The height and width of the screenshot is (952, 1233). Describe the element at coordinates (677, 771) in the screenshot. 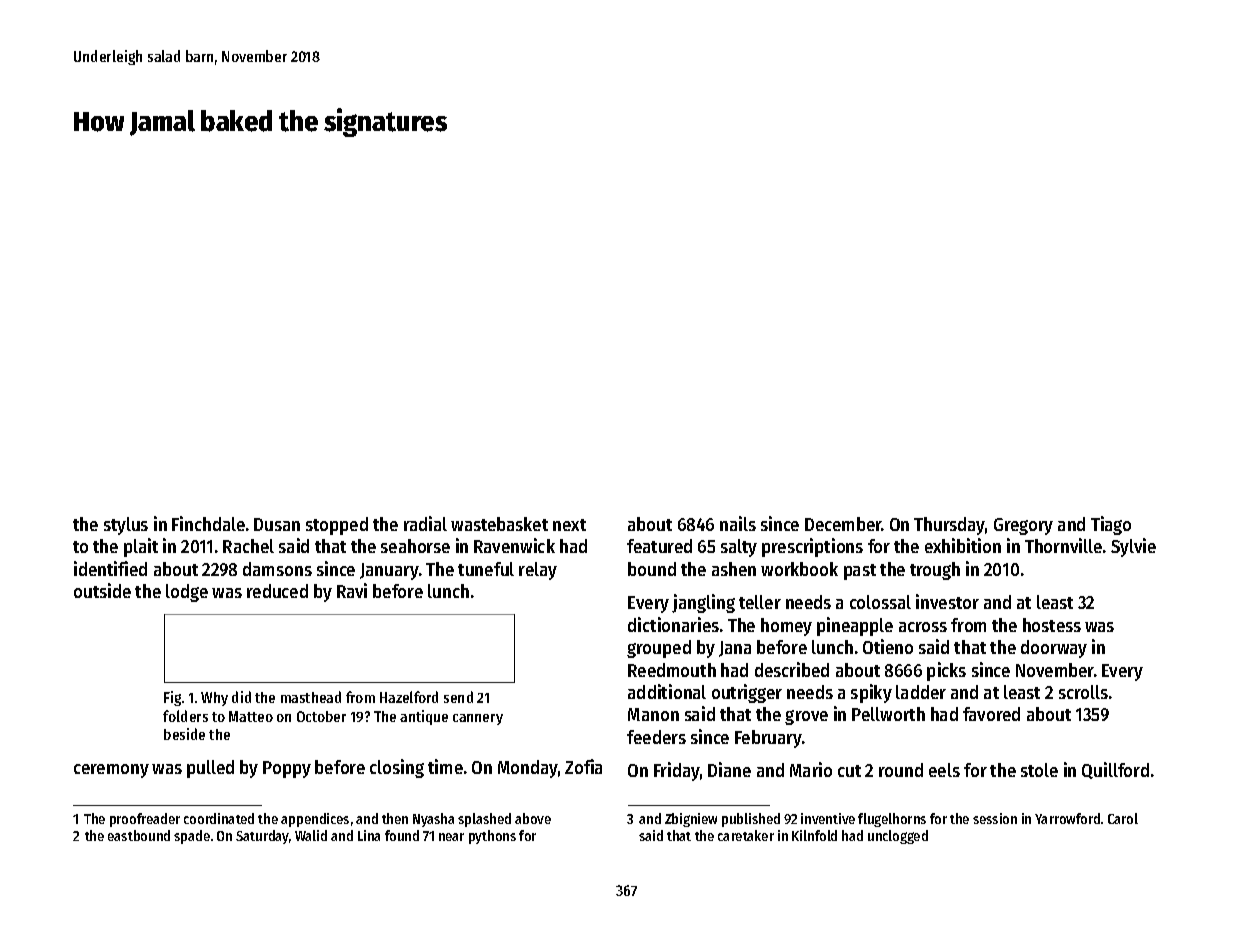

I see `Friday` at that location.
